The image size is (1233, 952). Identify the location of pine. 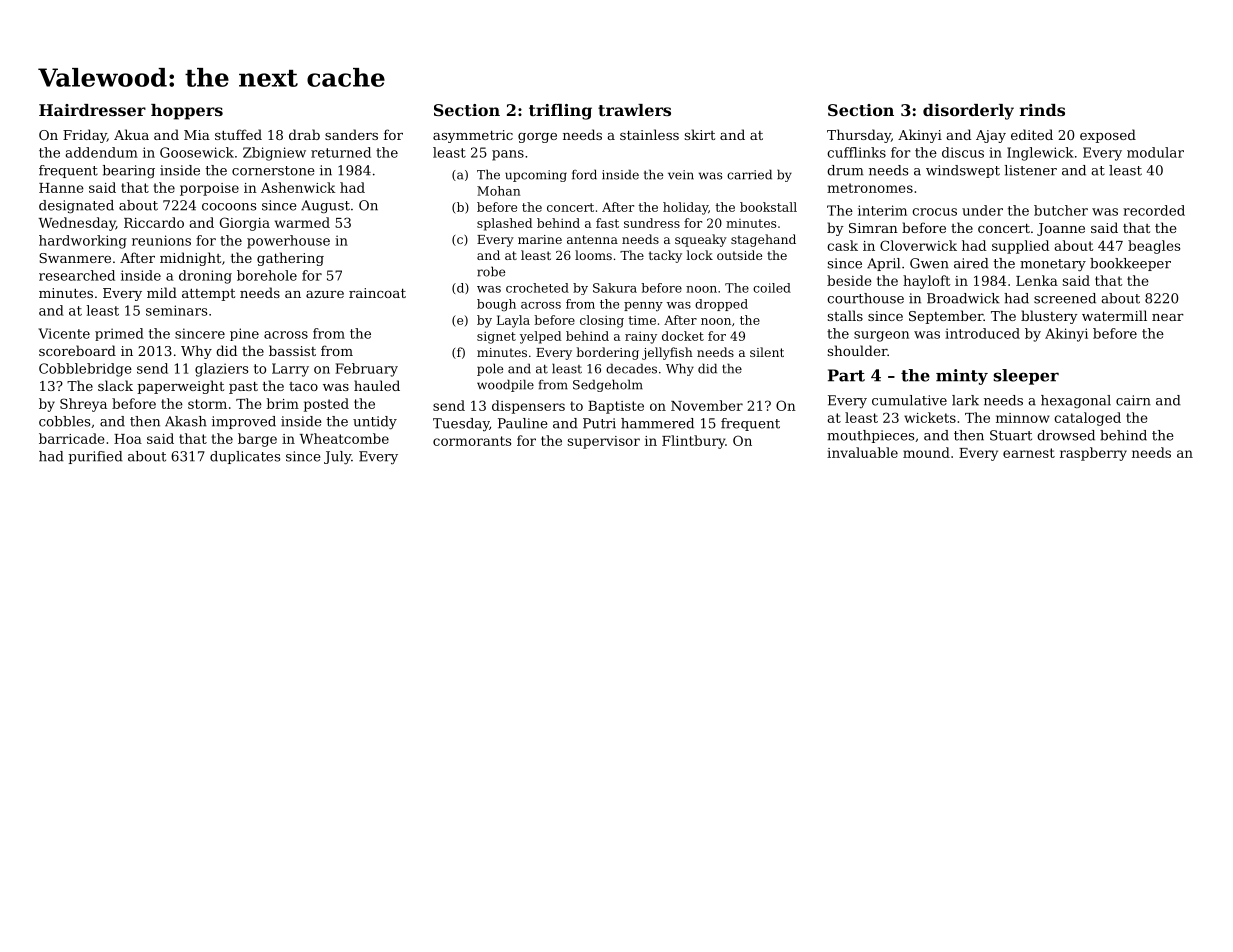
(244, 334).
